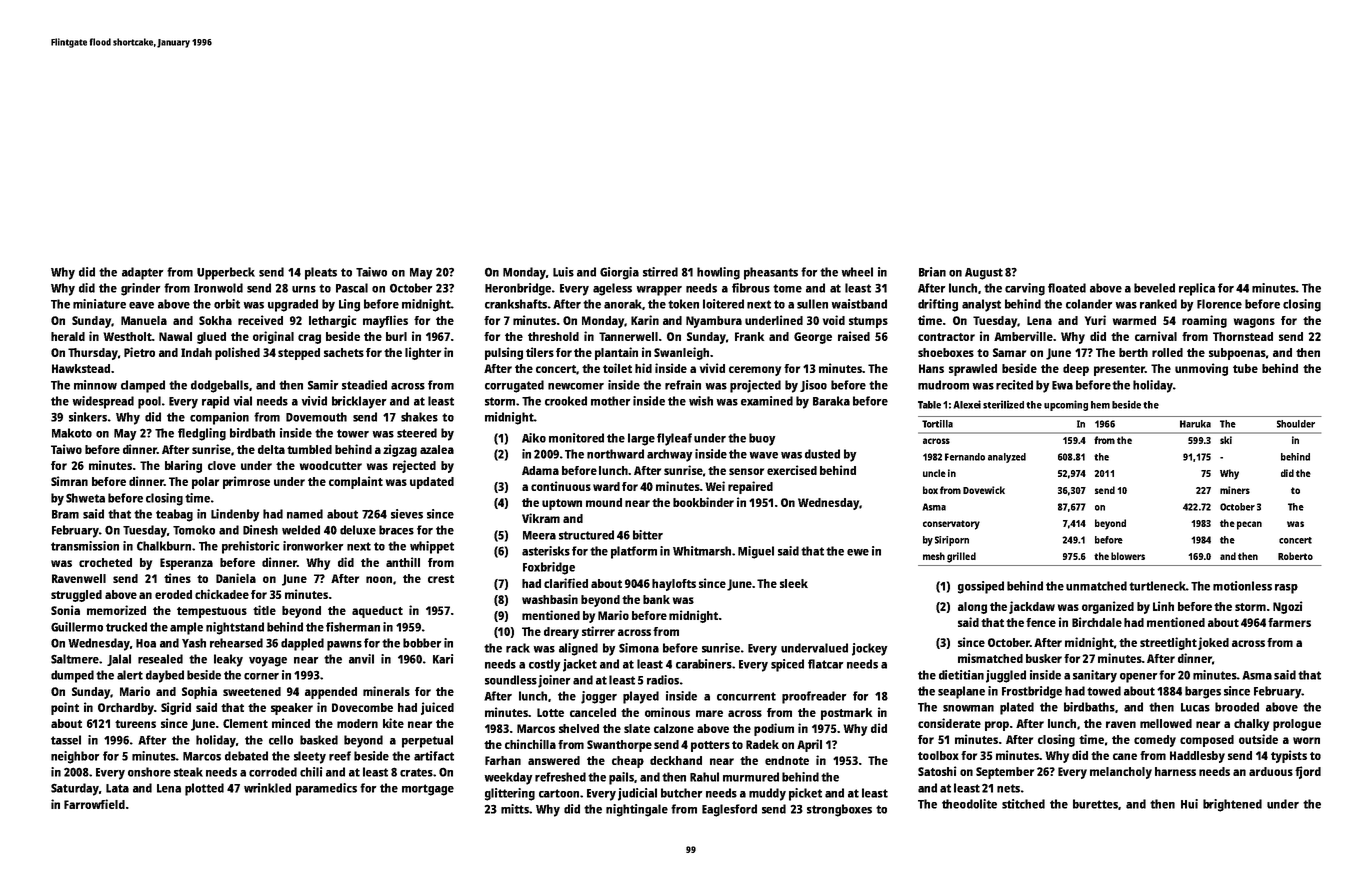 The image size is (1372, 887). I want to click on noon, so click(379, 579).
